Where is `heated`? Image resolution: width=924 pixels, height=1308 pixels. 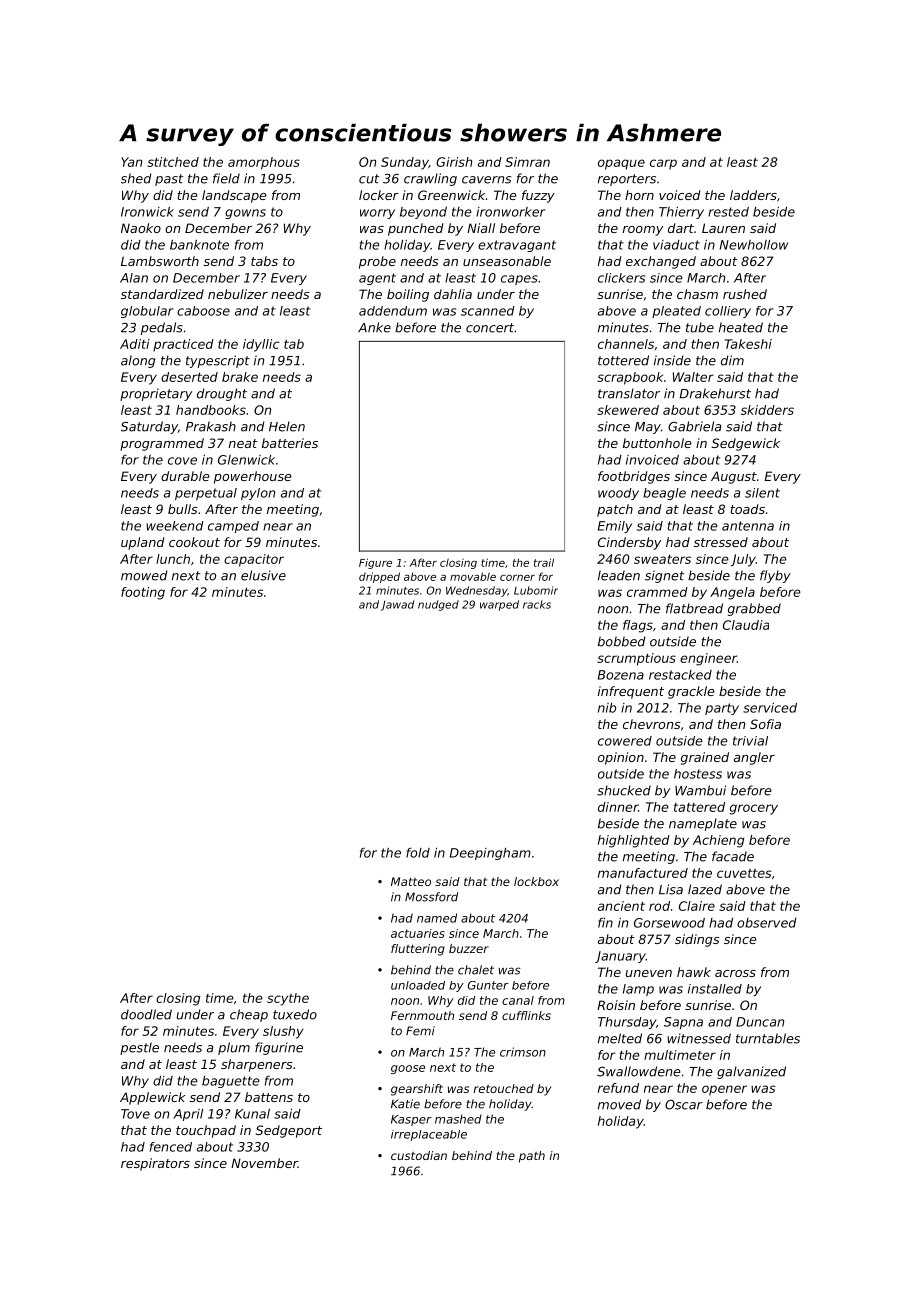
heated is located at coordinates (741, 327).
